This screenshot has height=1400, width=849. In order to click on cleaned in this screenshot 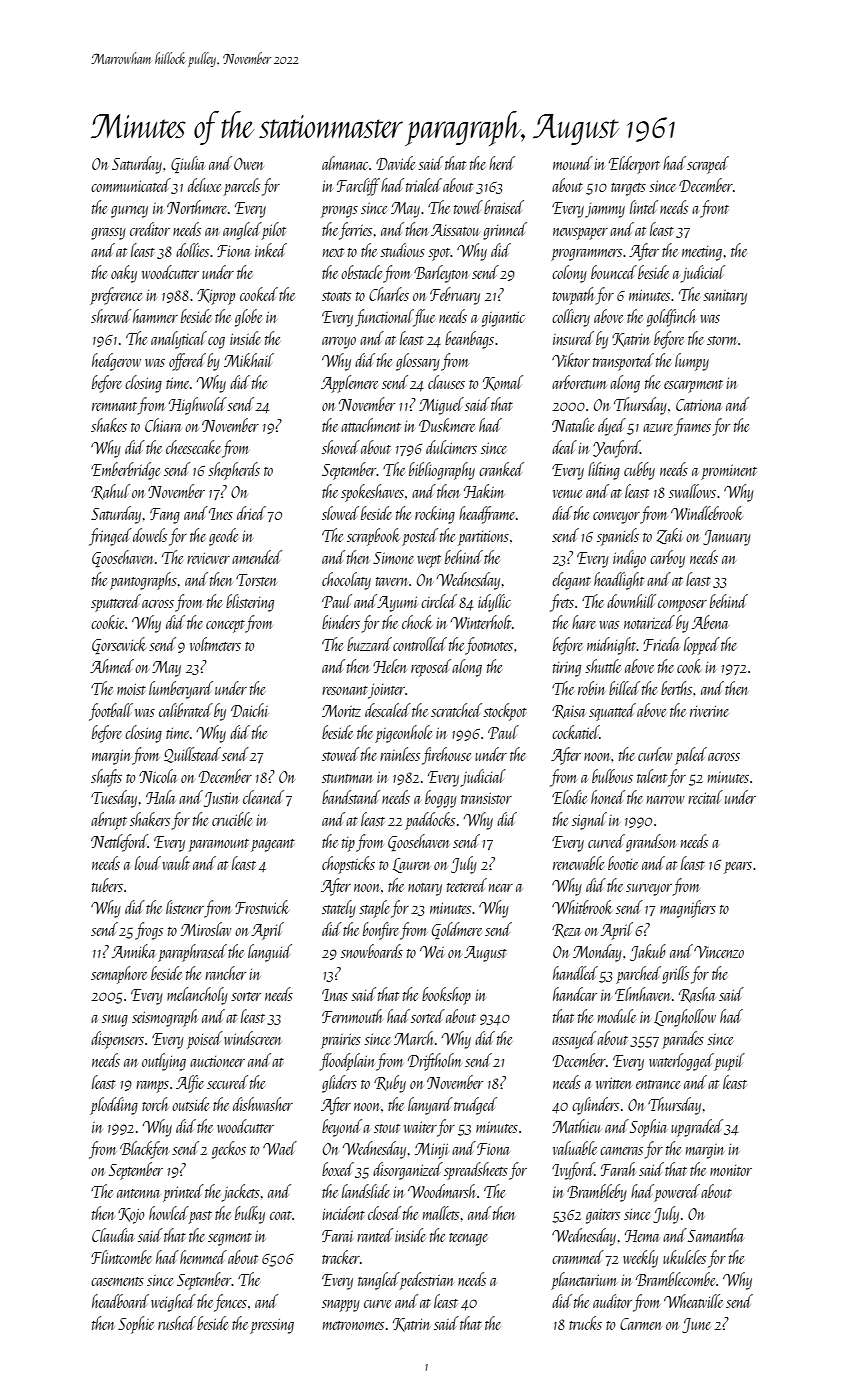, I will do `click(263, 797)`.
